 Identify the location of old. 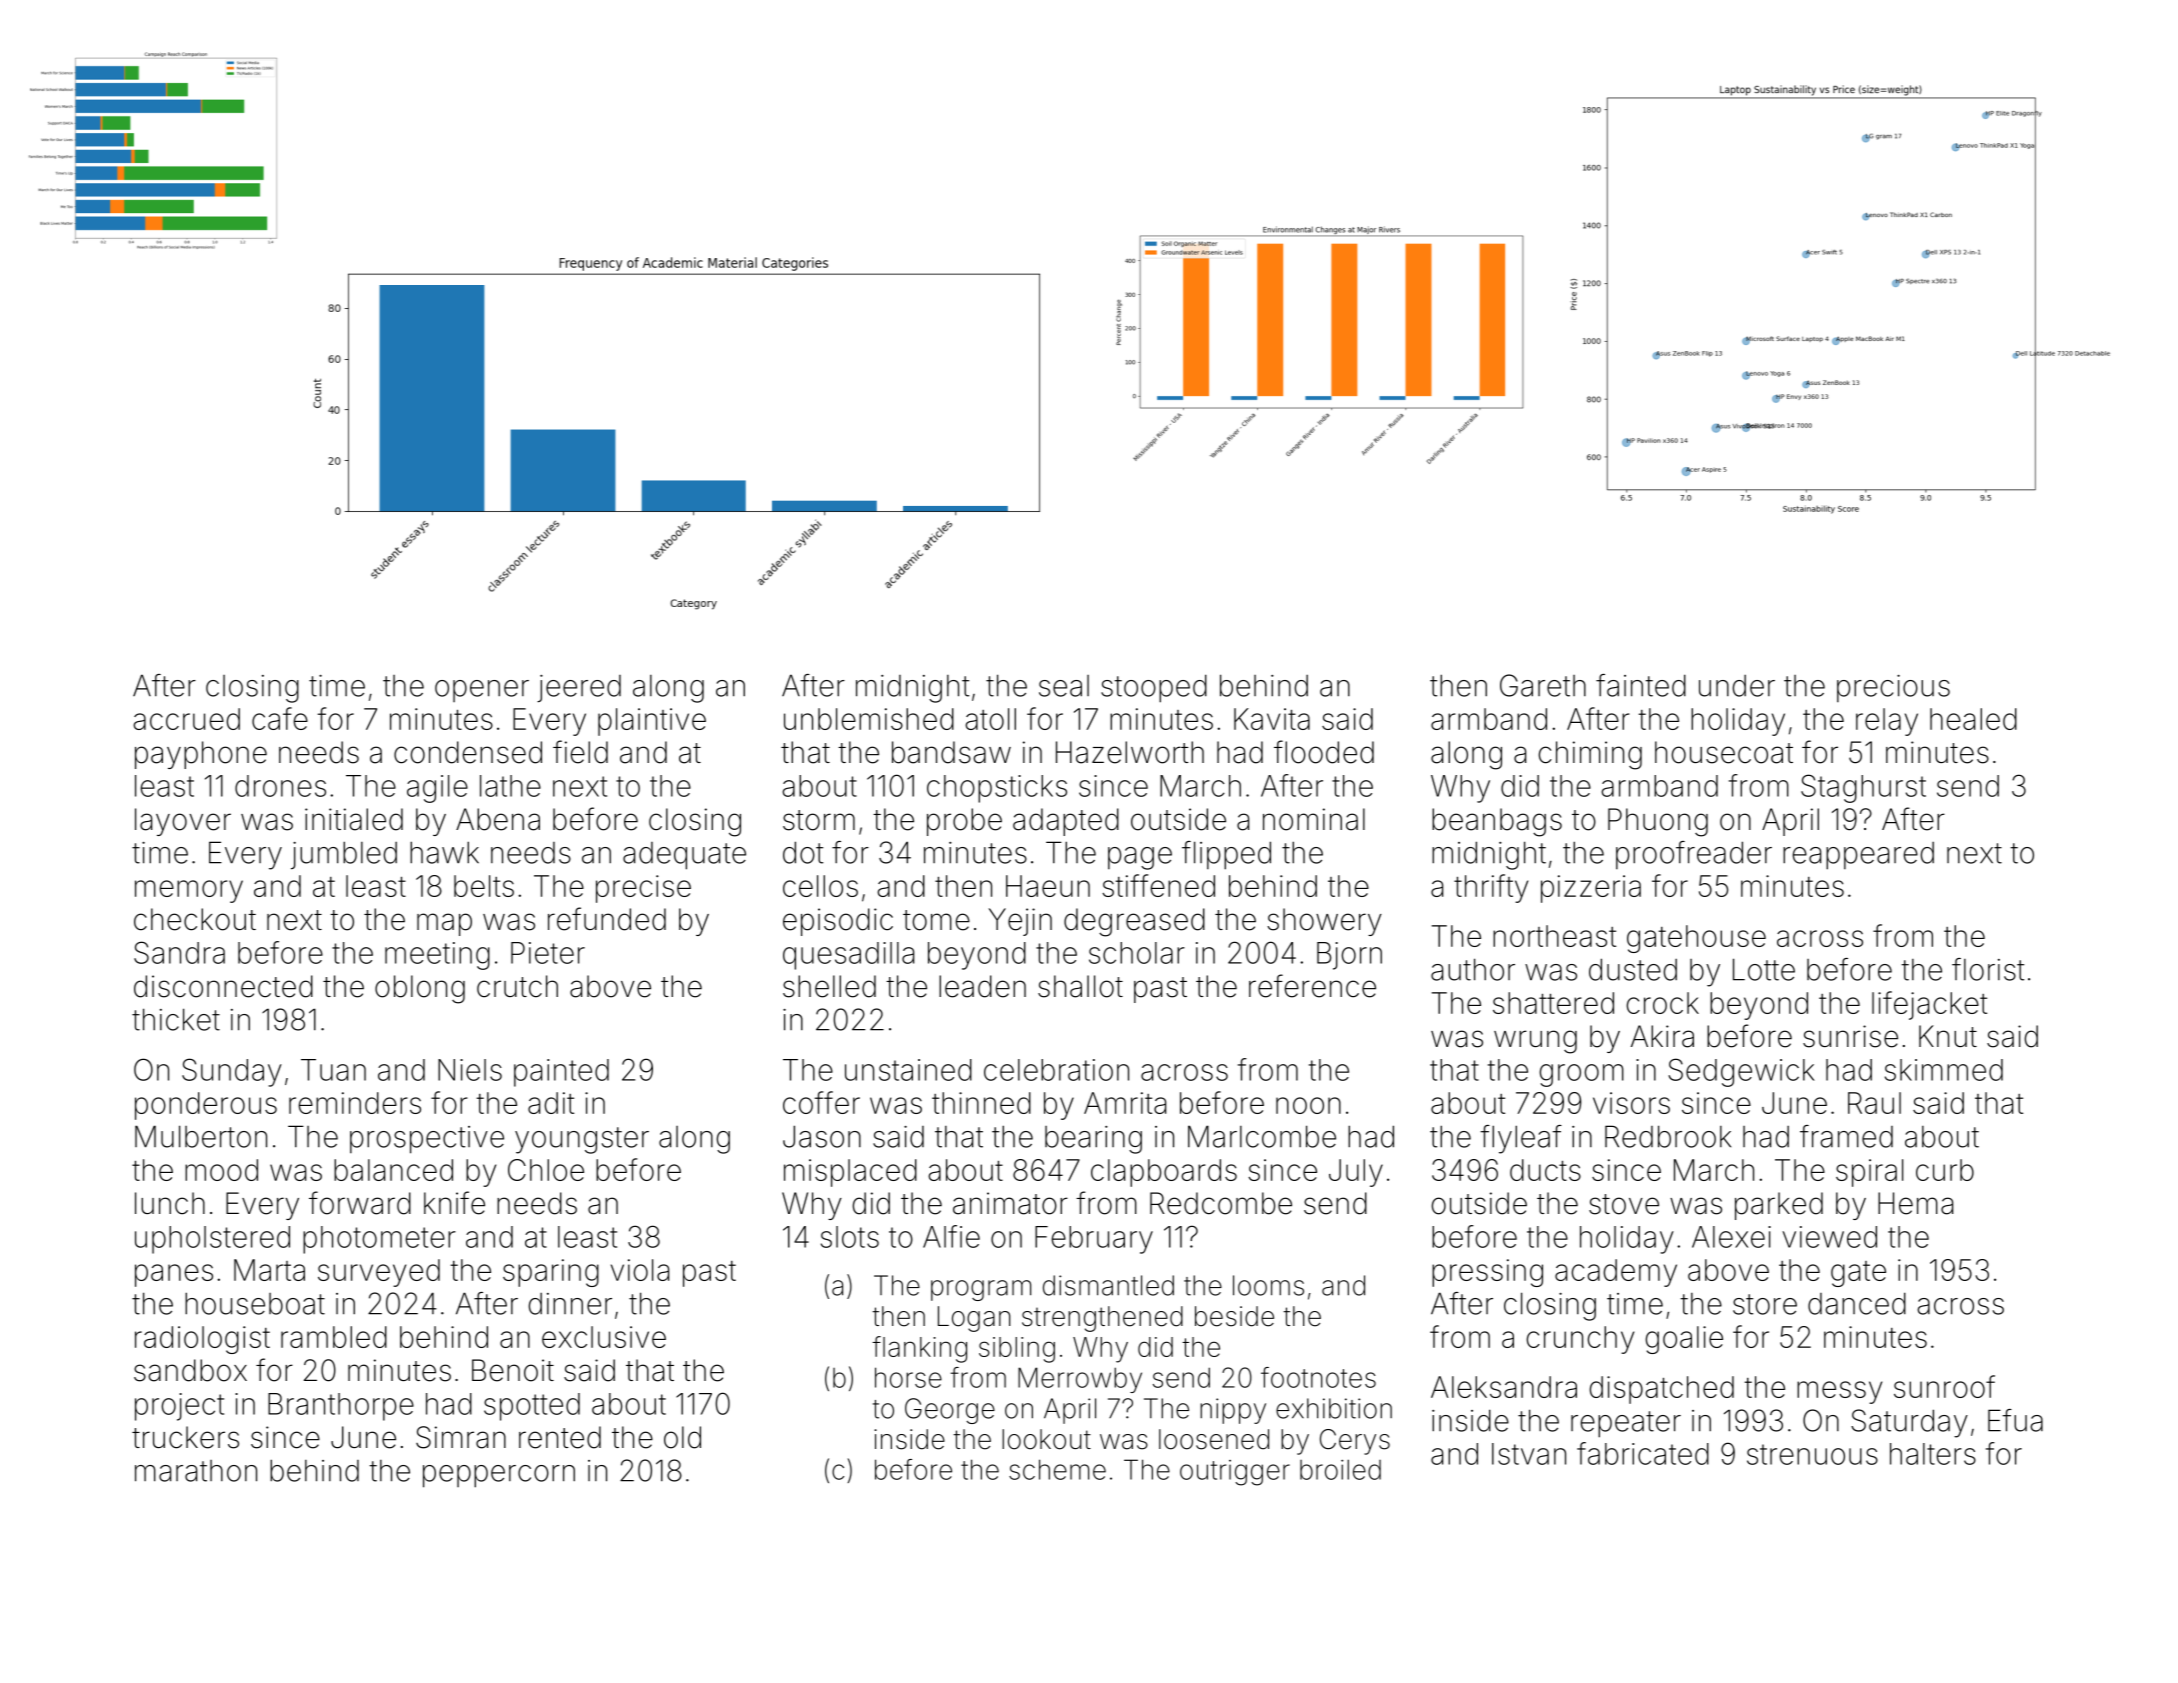
(682, 1437).
